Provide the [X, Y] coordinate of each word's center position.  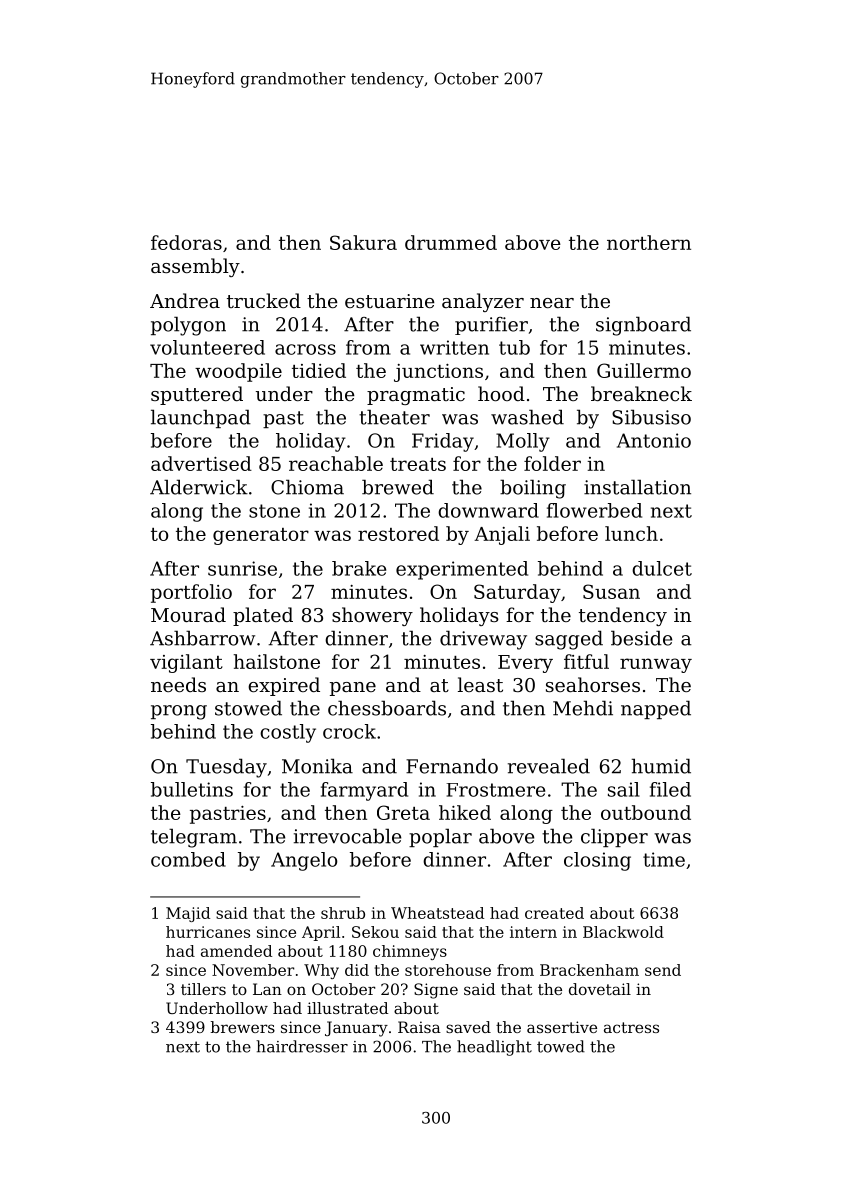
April [321, 933]
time [664, 859]
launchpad [201, 418]
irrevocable [347, 836]
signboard [643, 326]
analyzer [483, 302]
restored [398, 533]
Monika [317, 766]
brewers [243, 1027]
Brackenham [589, 970]
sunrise [242, 568]
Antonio [654, 440]
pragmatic [416, 396]
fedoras [186, 242]
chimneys [410, 952]
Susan [611, 591]
